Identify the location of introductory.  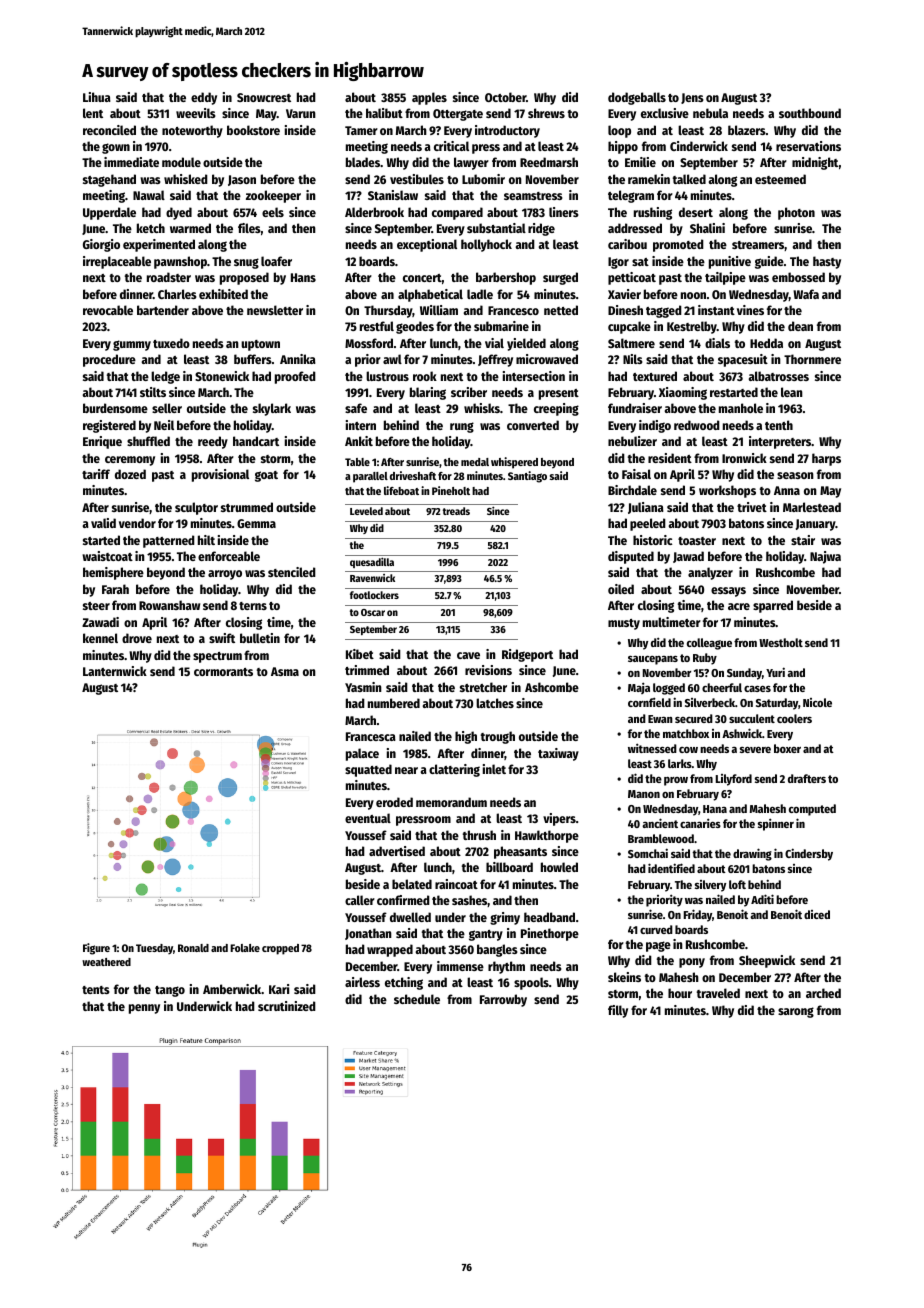
(507, 131).
